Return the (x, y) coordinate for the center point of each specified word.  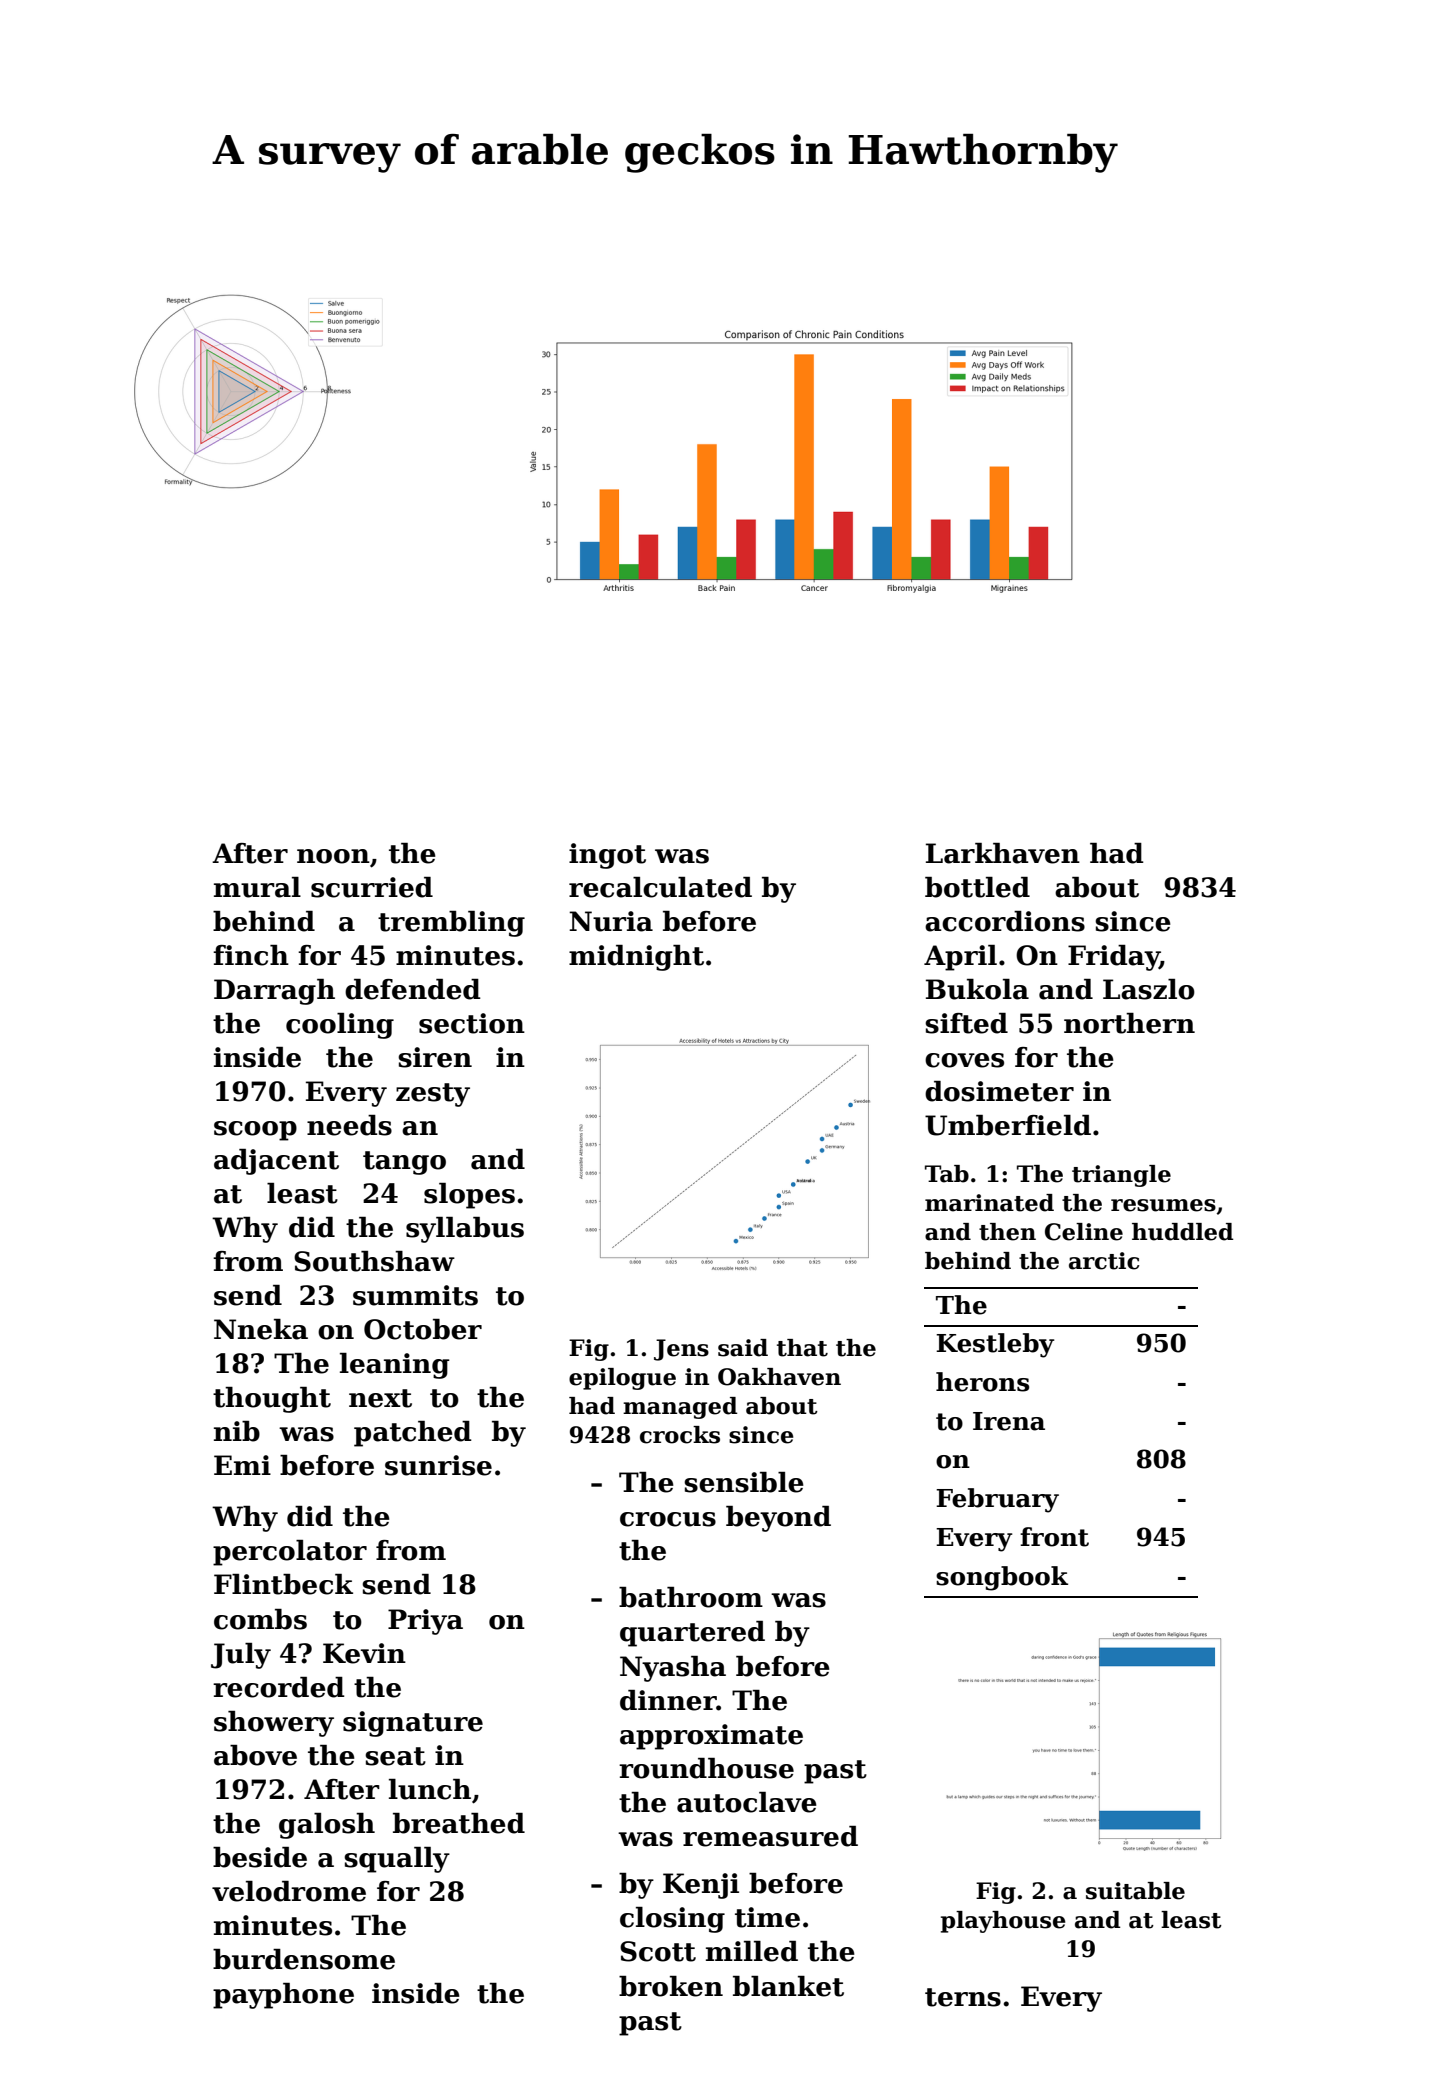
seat (395, 1756)
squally (397, 1860)
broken (671, 1986)
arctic (1104, 1261)
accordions (1005, 921)
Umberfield (1008, 1125)
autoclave (747, 1802)
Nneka (261, 1329)
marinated (989, 1203)
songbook (1002, 1578)
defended (413, 989)
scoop (255, 1131)
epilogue (622, 1379)
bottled (977, 887)
